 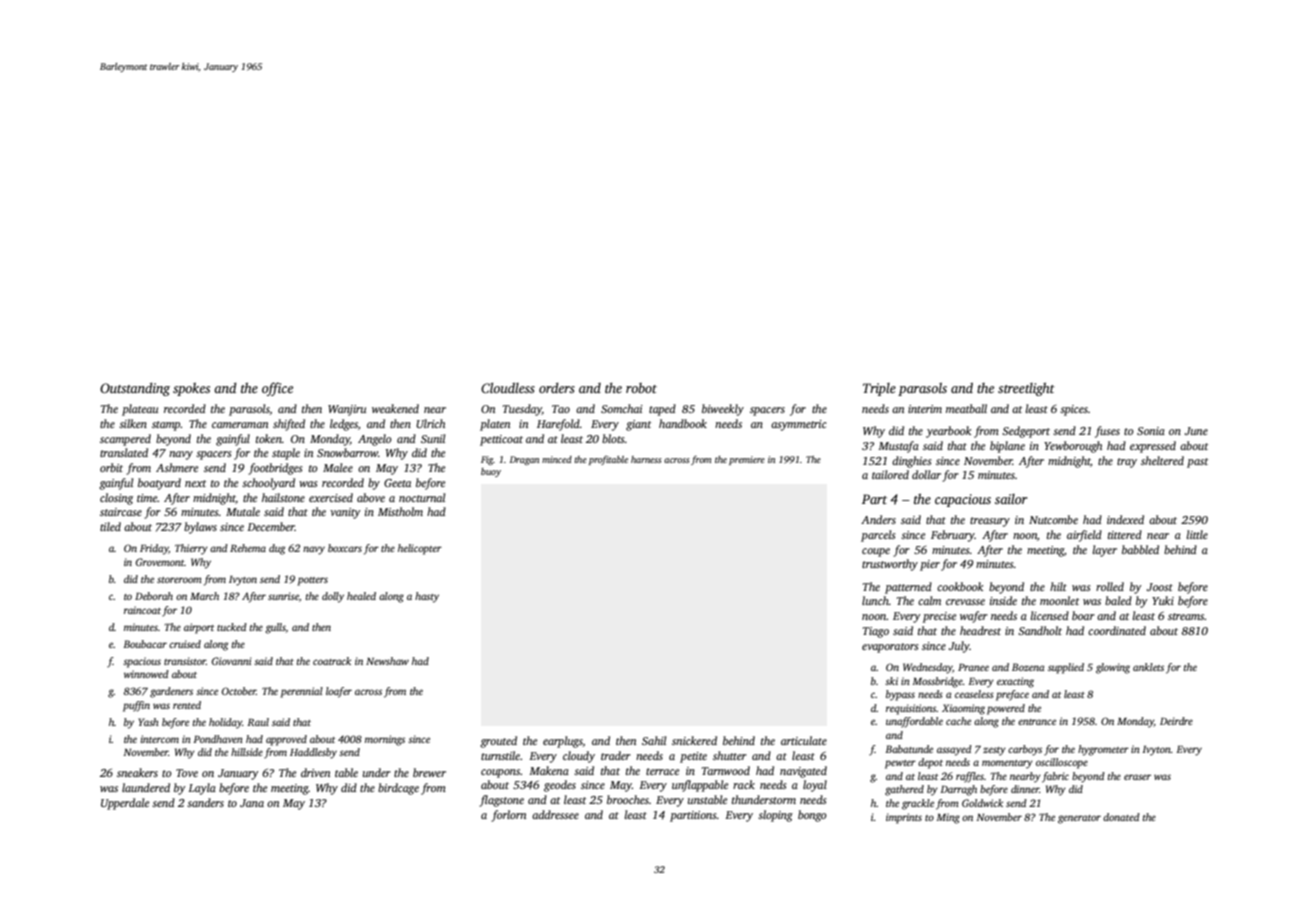 I want to click on spokes, so click(x=191, y=389).
